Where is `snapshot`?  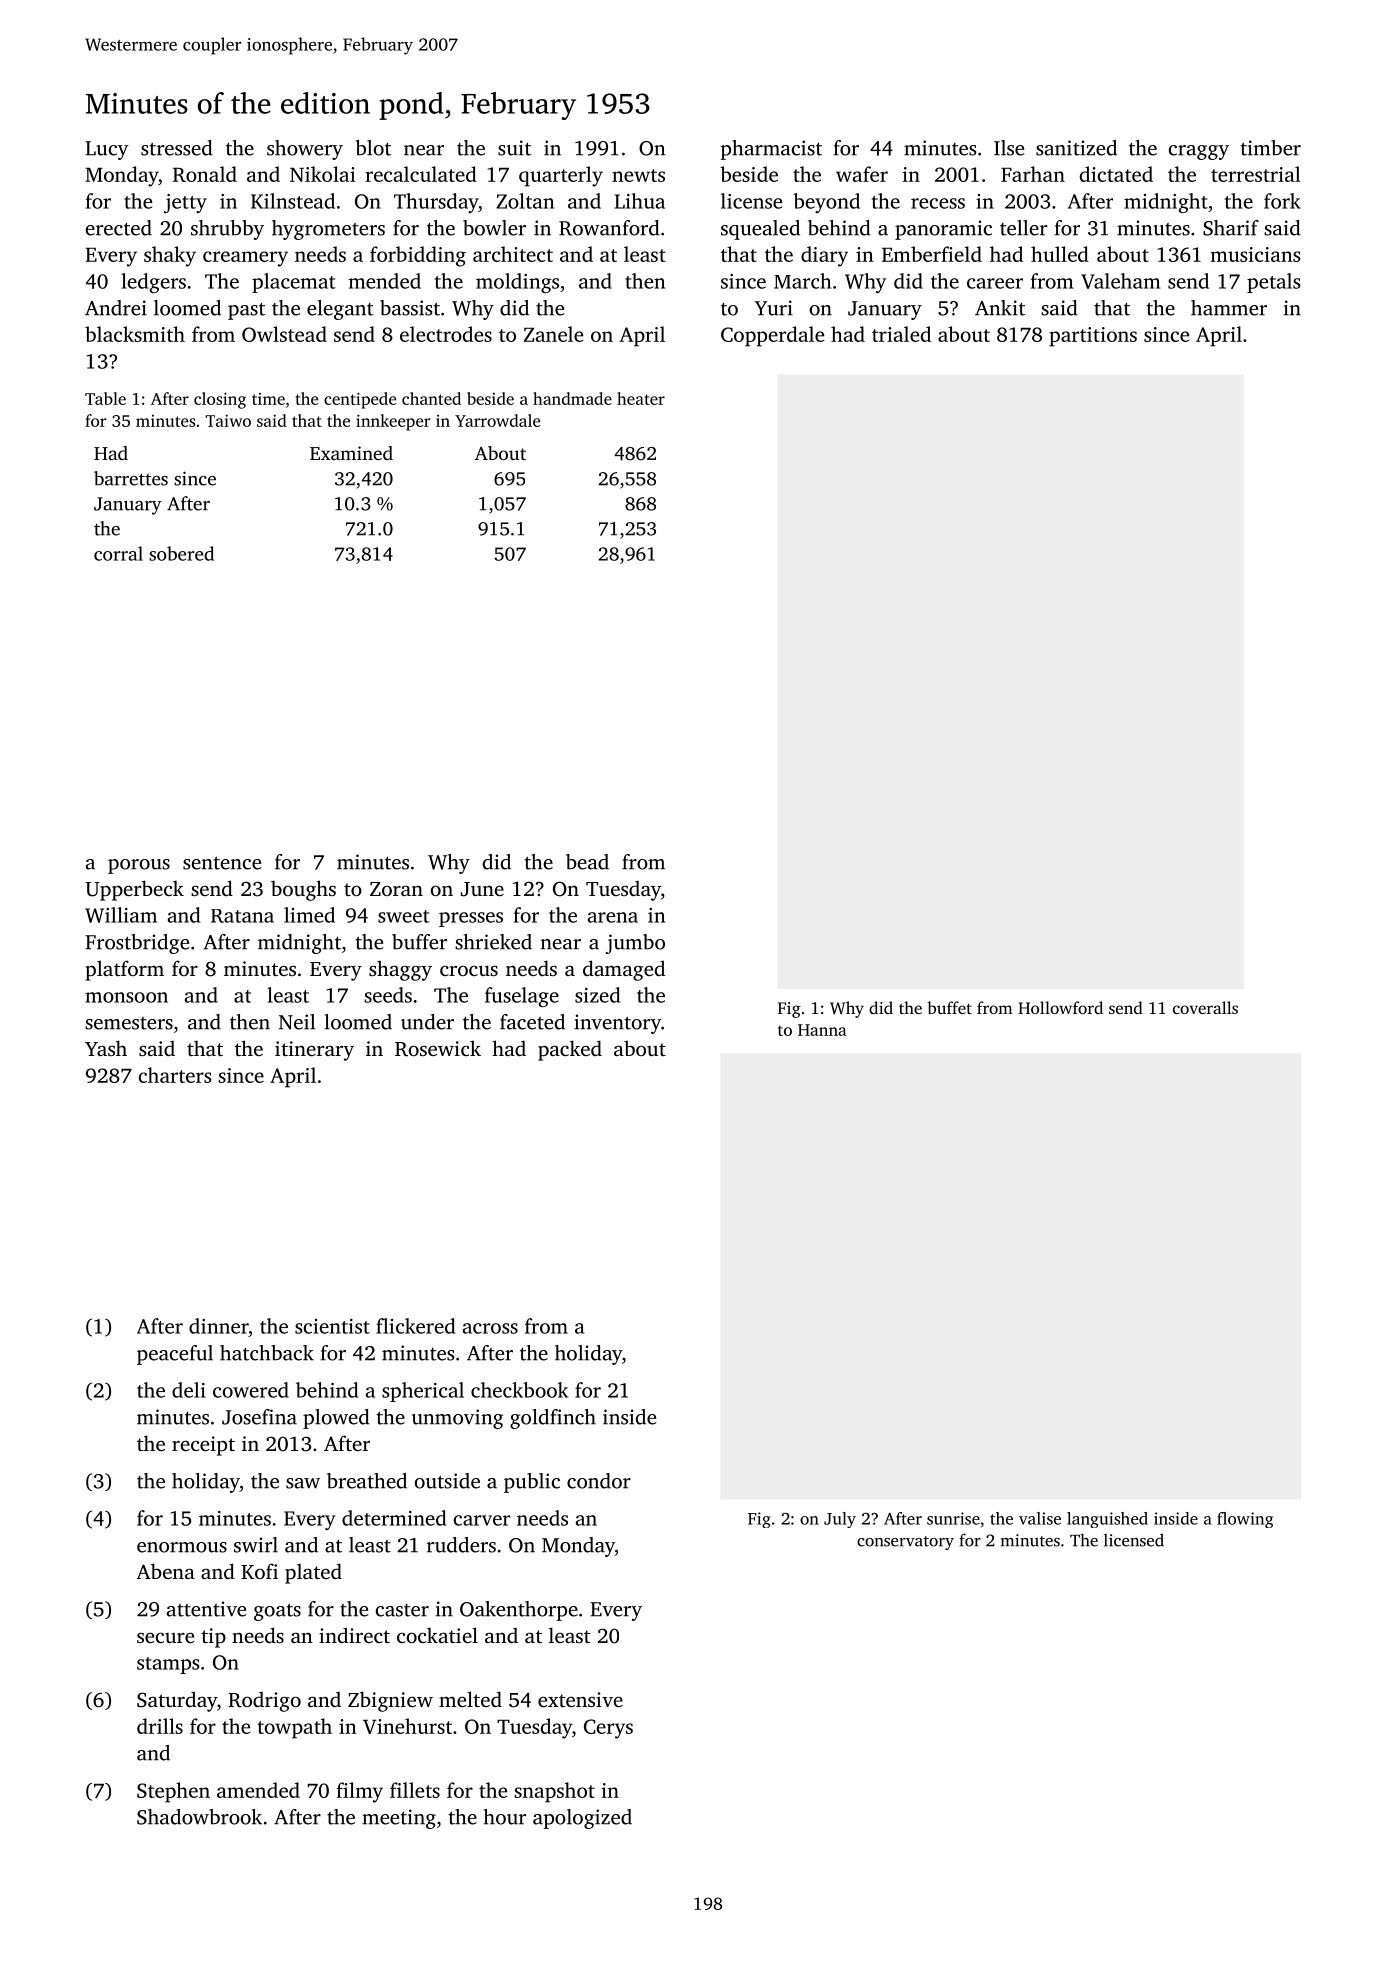 snapshot is located at coordinates (554, 1792).
